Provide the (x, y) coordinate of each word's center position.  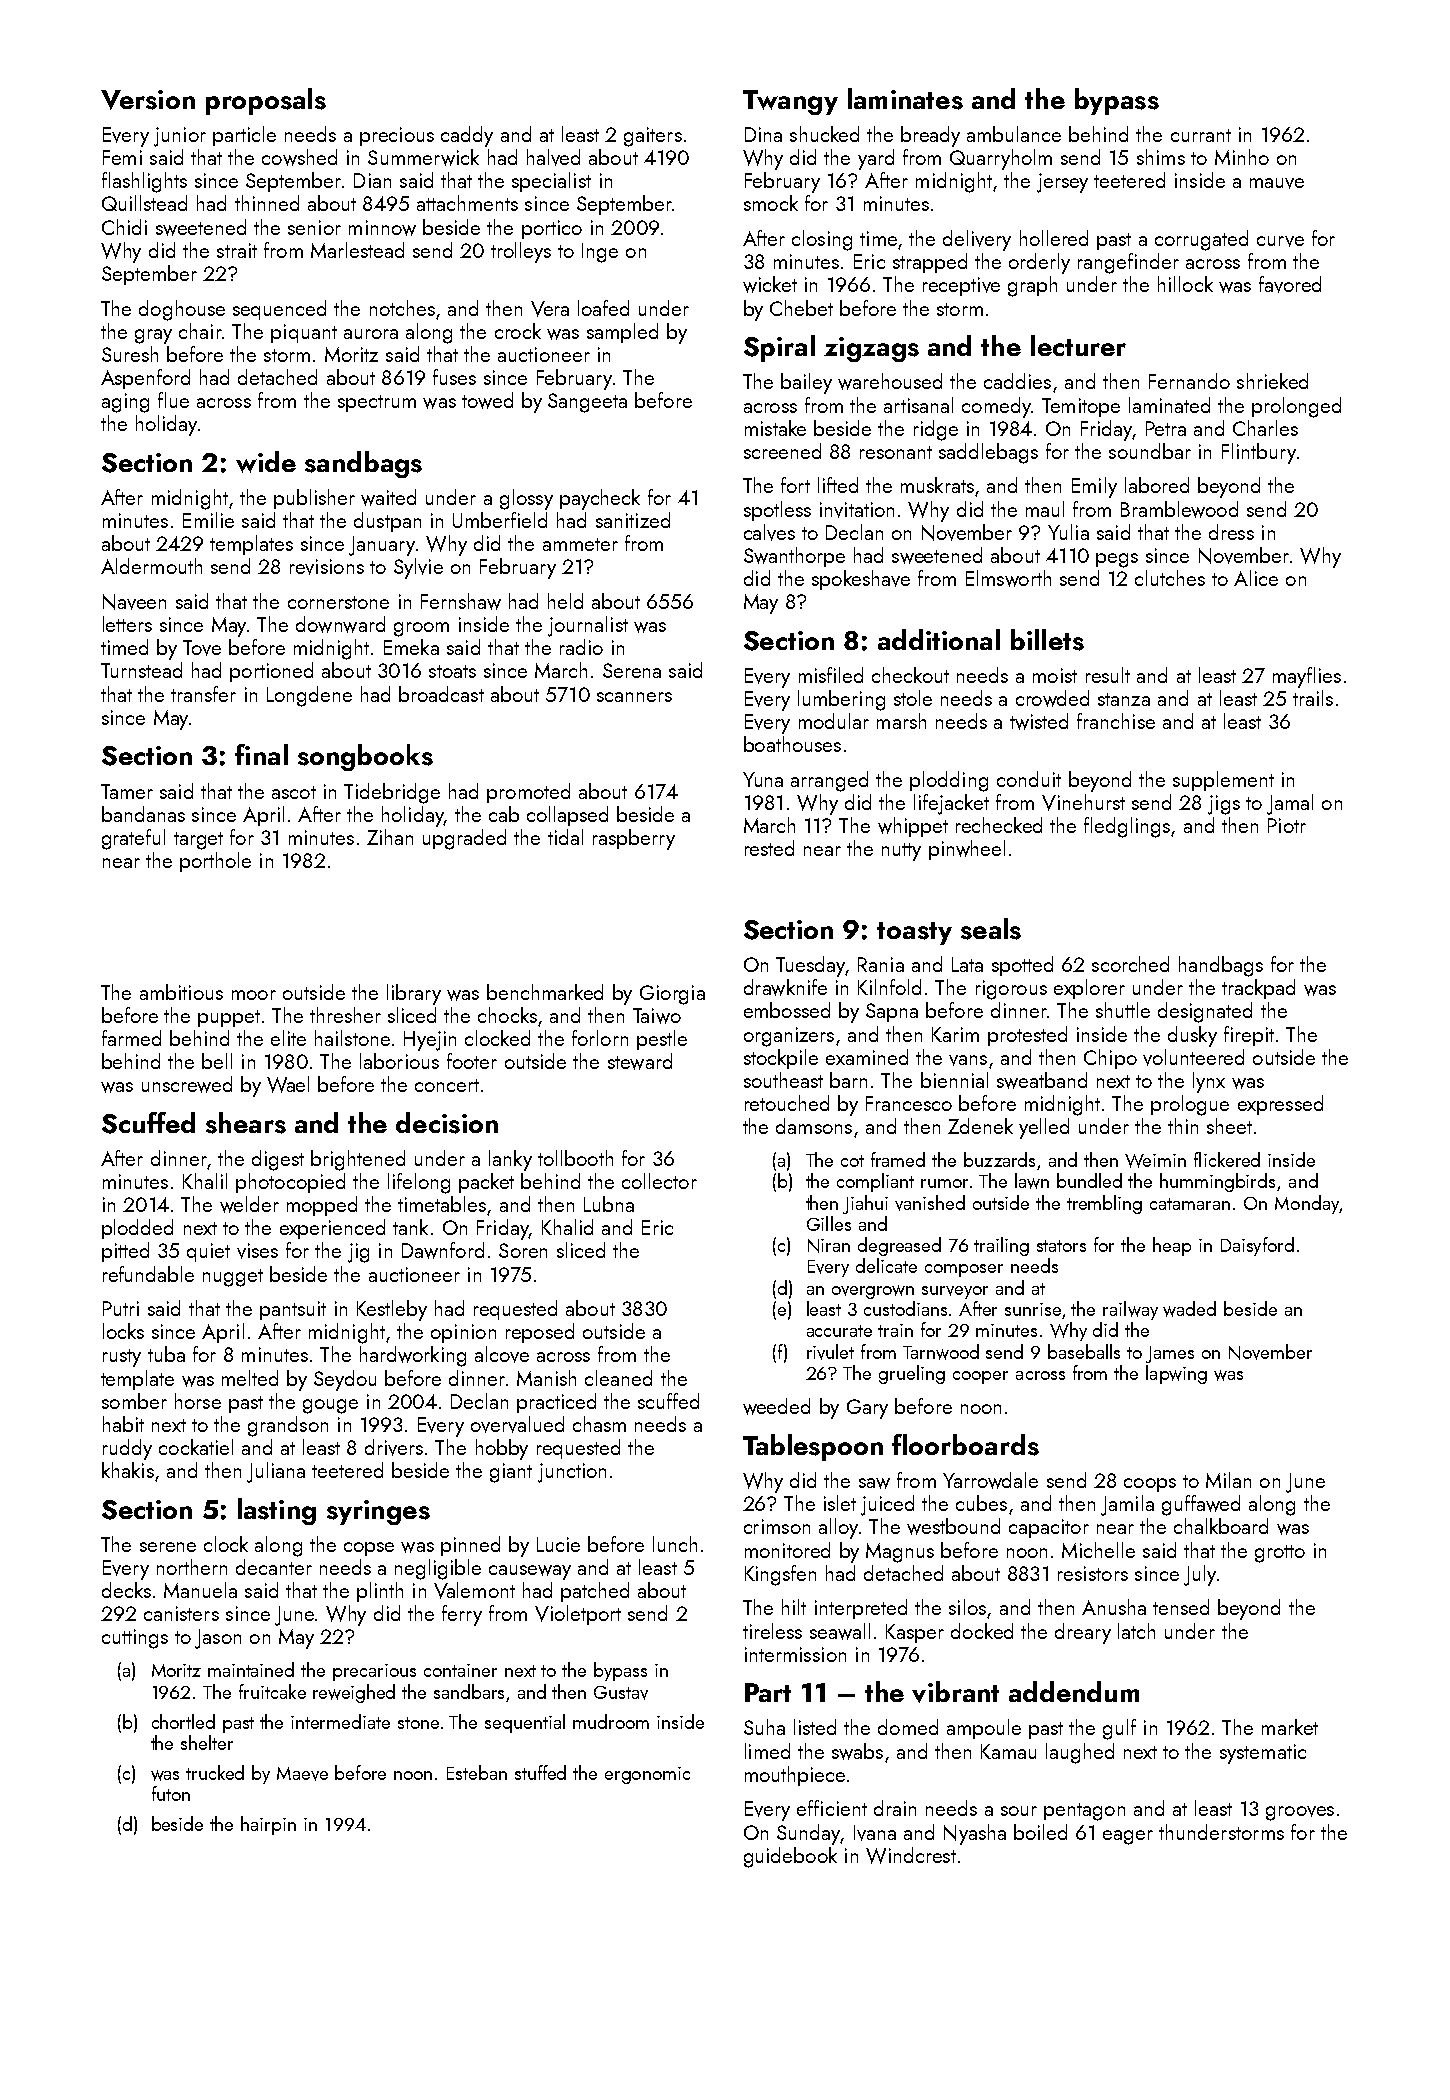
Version (148, 100)
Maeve (302, 1774)
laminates (905, 99)
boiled (1040, 1832)
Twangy (790, 102)
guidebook (790, 1857)
